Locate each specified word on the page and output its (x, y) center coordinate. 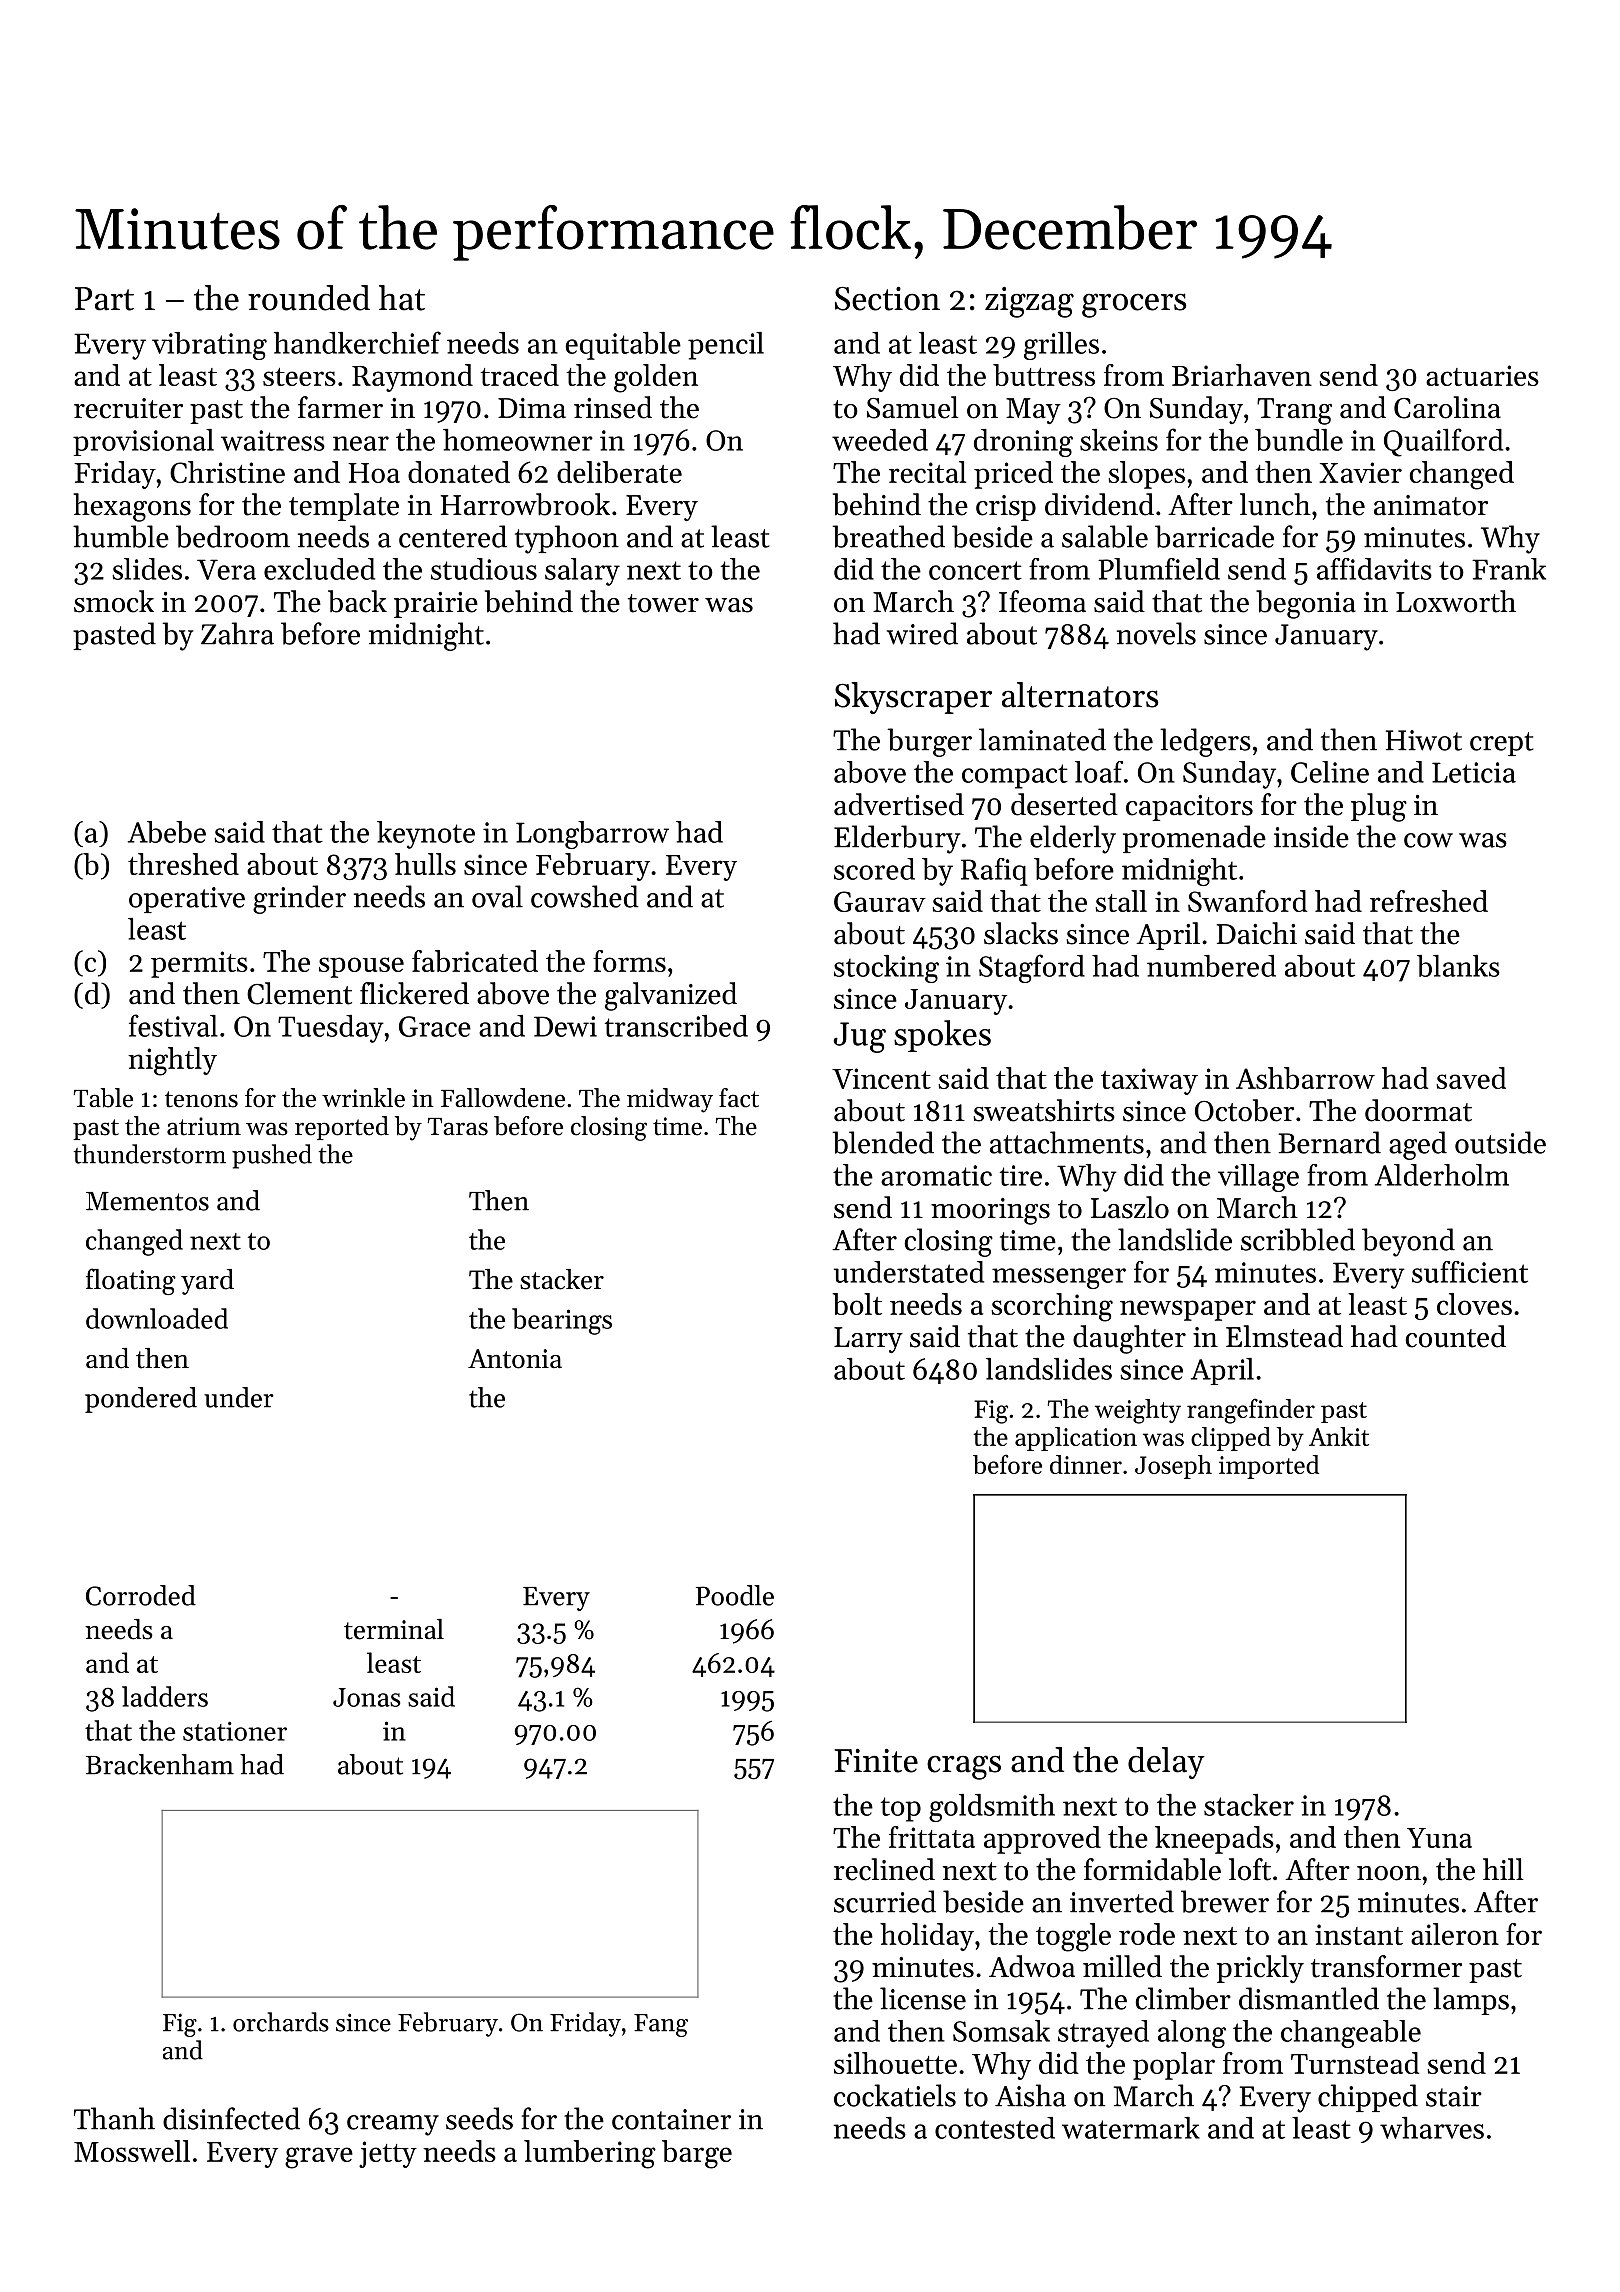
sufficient (1470, 1272)
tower (663, 603)
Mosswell (132, 2151)
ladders (165, 1696)
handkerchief (357, 342)
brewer (1225, 1901)
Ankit (1339, 1436)
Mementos (147, 1201)
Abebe (167, 832)
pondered (141, 1400)
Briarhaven (1242, 375)
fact (739, 1098)
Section (887, 299)
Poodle (735, 1595)
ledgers (1205, 742)
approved (1042, 1840)
